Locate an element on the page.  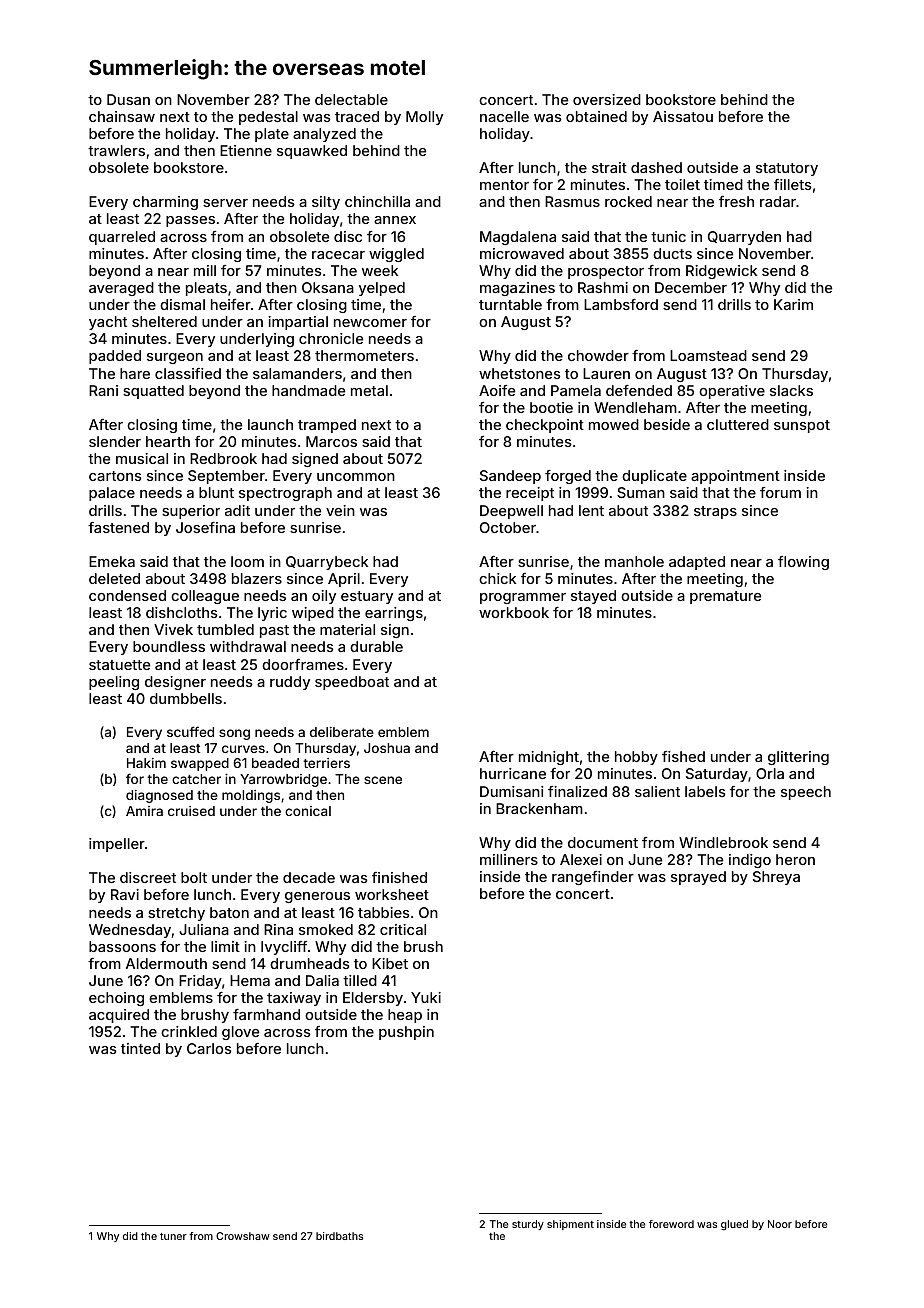
Deepwell is located at coordinates (511, 512).
